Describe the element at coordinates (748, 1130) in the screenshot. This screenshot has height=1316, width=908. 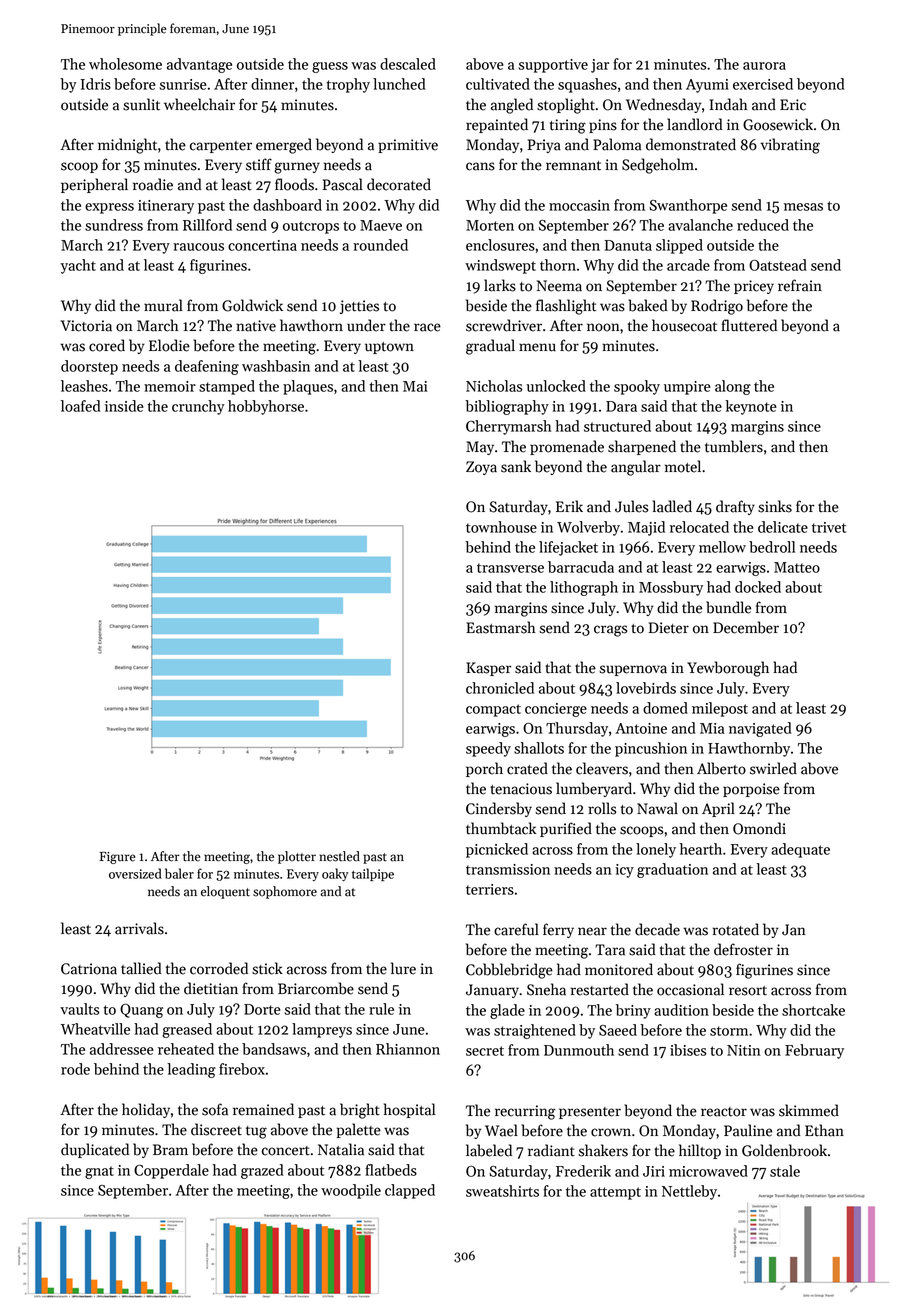
I see `Pauline` at that location.
